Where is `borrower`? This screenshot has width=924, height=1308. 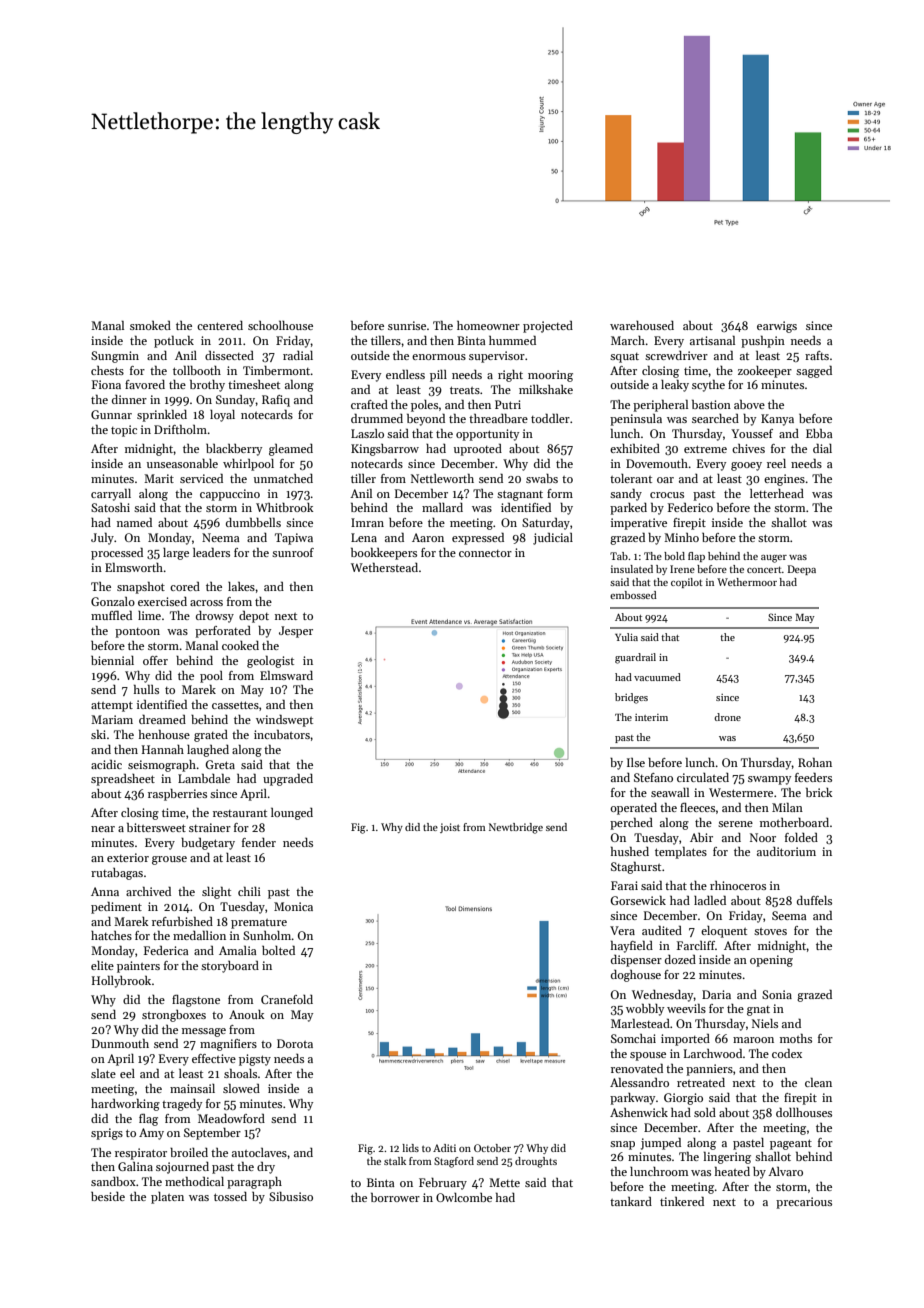
borrower is located at coordinates (395, 1197).
